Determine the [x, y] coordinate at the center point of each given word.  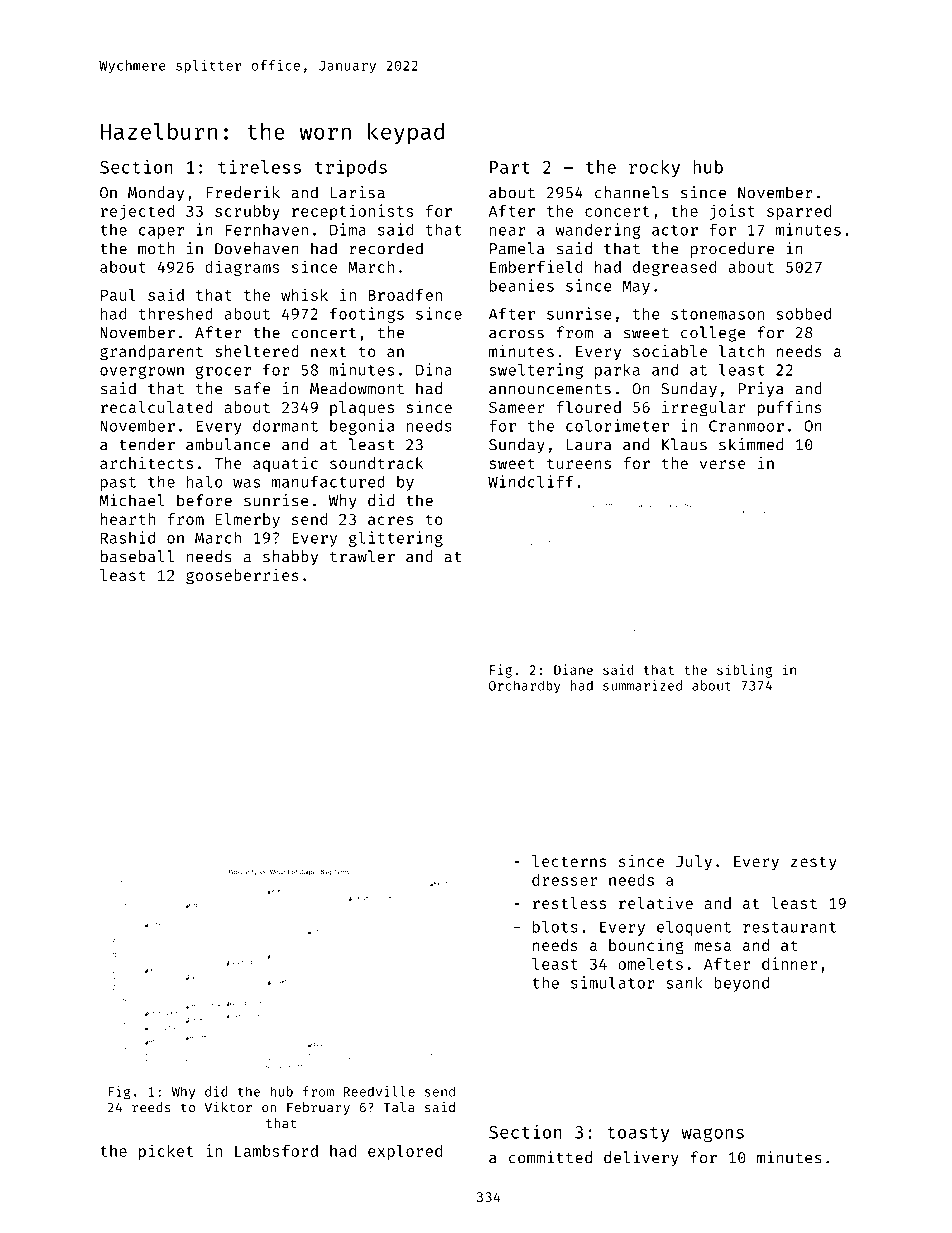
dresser [564, 880]
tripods [351, 168]
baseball [137, 556]
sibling [744, 671]
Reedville [379, 1091]
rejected [137, 212]
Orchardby [525, 686]
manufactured [328, 481]
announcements [550, 389]
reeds [151, 1107]
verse [723, 464]
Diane [573, 669]
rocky [654, 168]
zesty [814, 863]
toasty [638, 1134]
